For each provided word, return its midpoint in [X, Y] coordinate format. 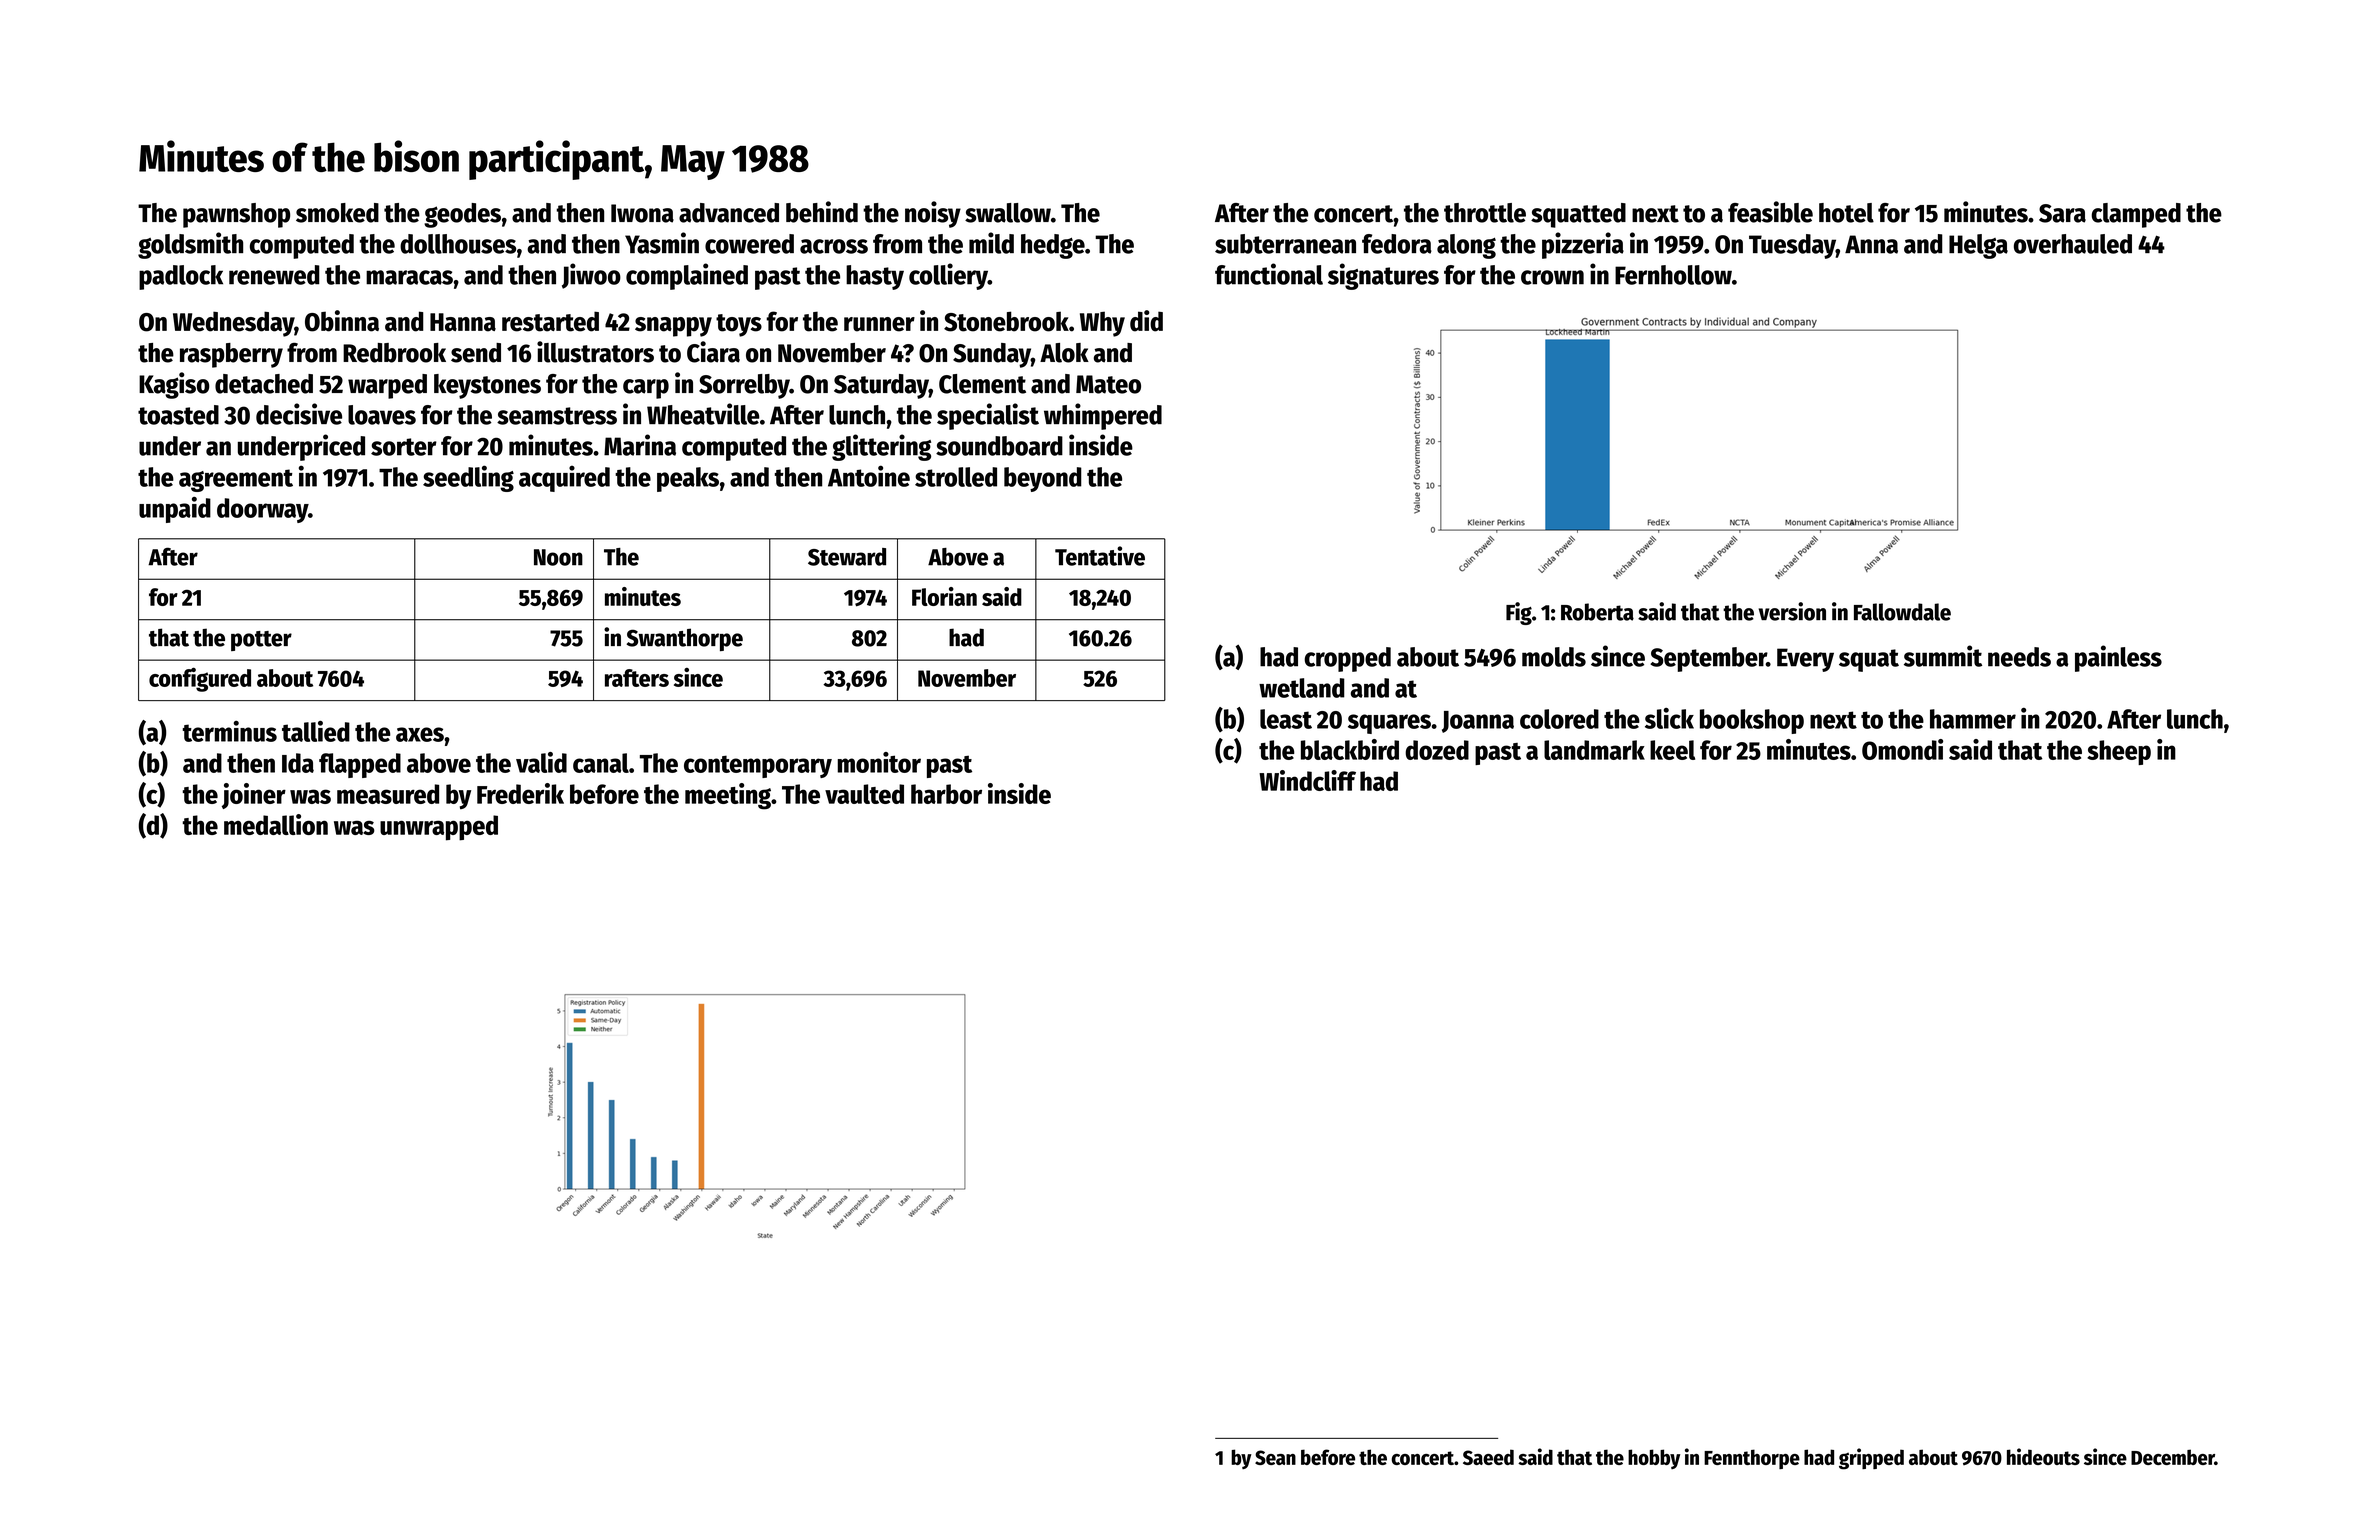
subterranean [1285, 244]
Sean [1275, 1457]
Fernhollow [1673, 275]
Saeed [1488, 1457]
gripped [1871, 1459]
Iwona [642, 213]
